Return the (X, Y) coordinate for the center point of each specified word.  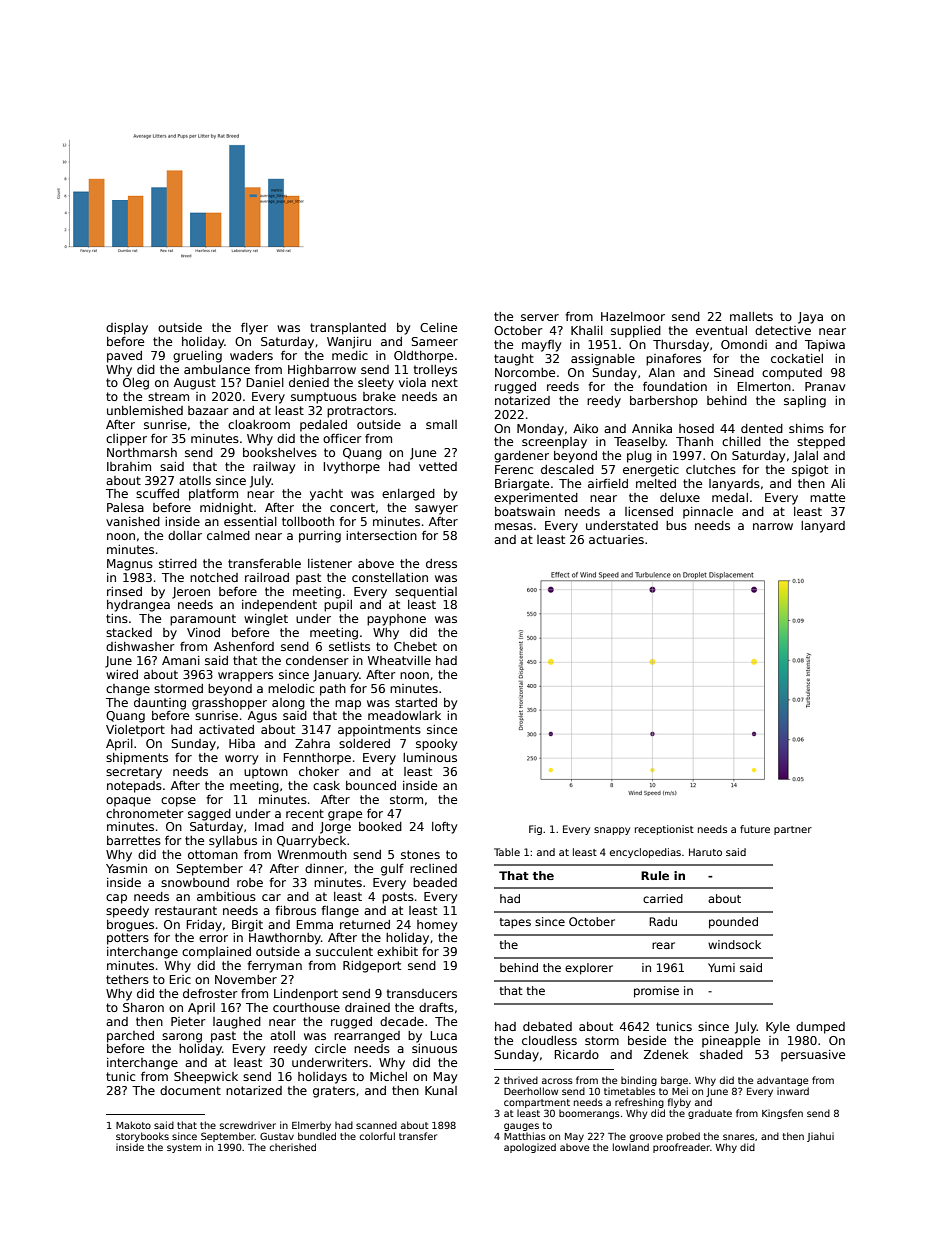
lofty (444, 828)
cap (116, 899)
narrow (773, 526)
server (540, 317)
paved (124, 357)
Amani (181, 660)
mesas (514, 526)
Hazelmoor (633, 316)
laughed (237, 1023)
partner (793, 830)
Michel (388, 1076)
